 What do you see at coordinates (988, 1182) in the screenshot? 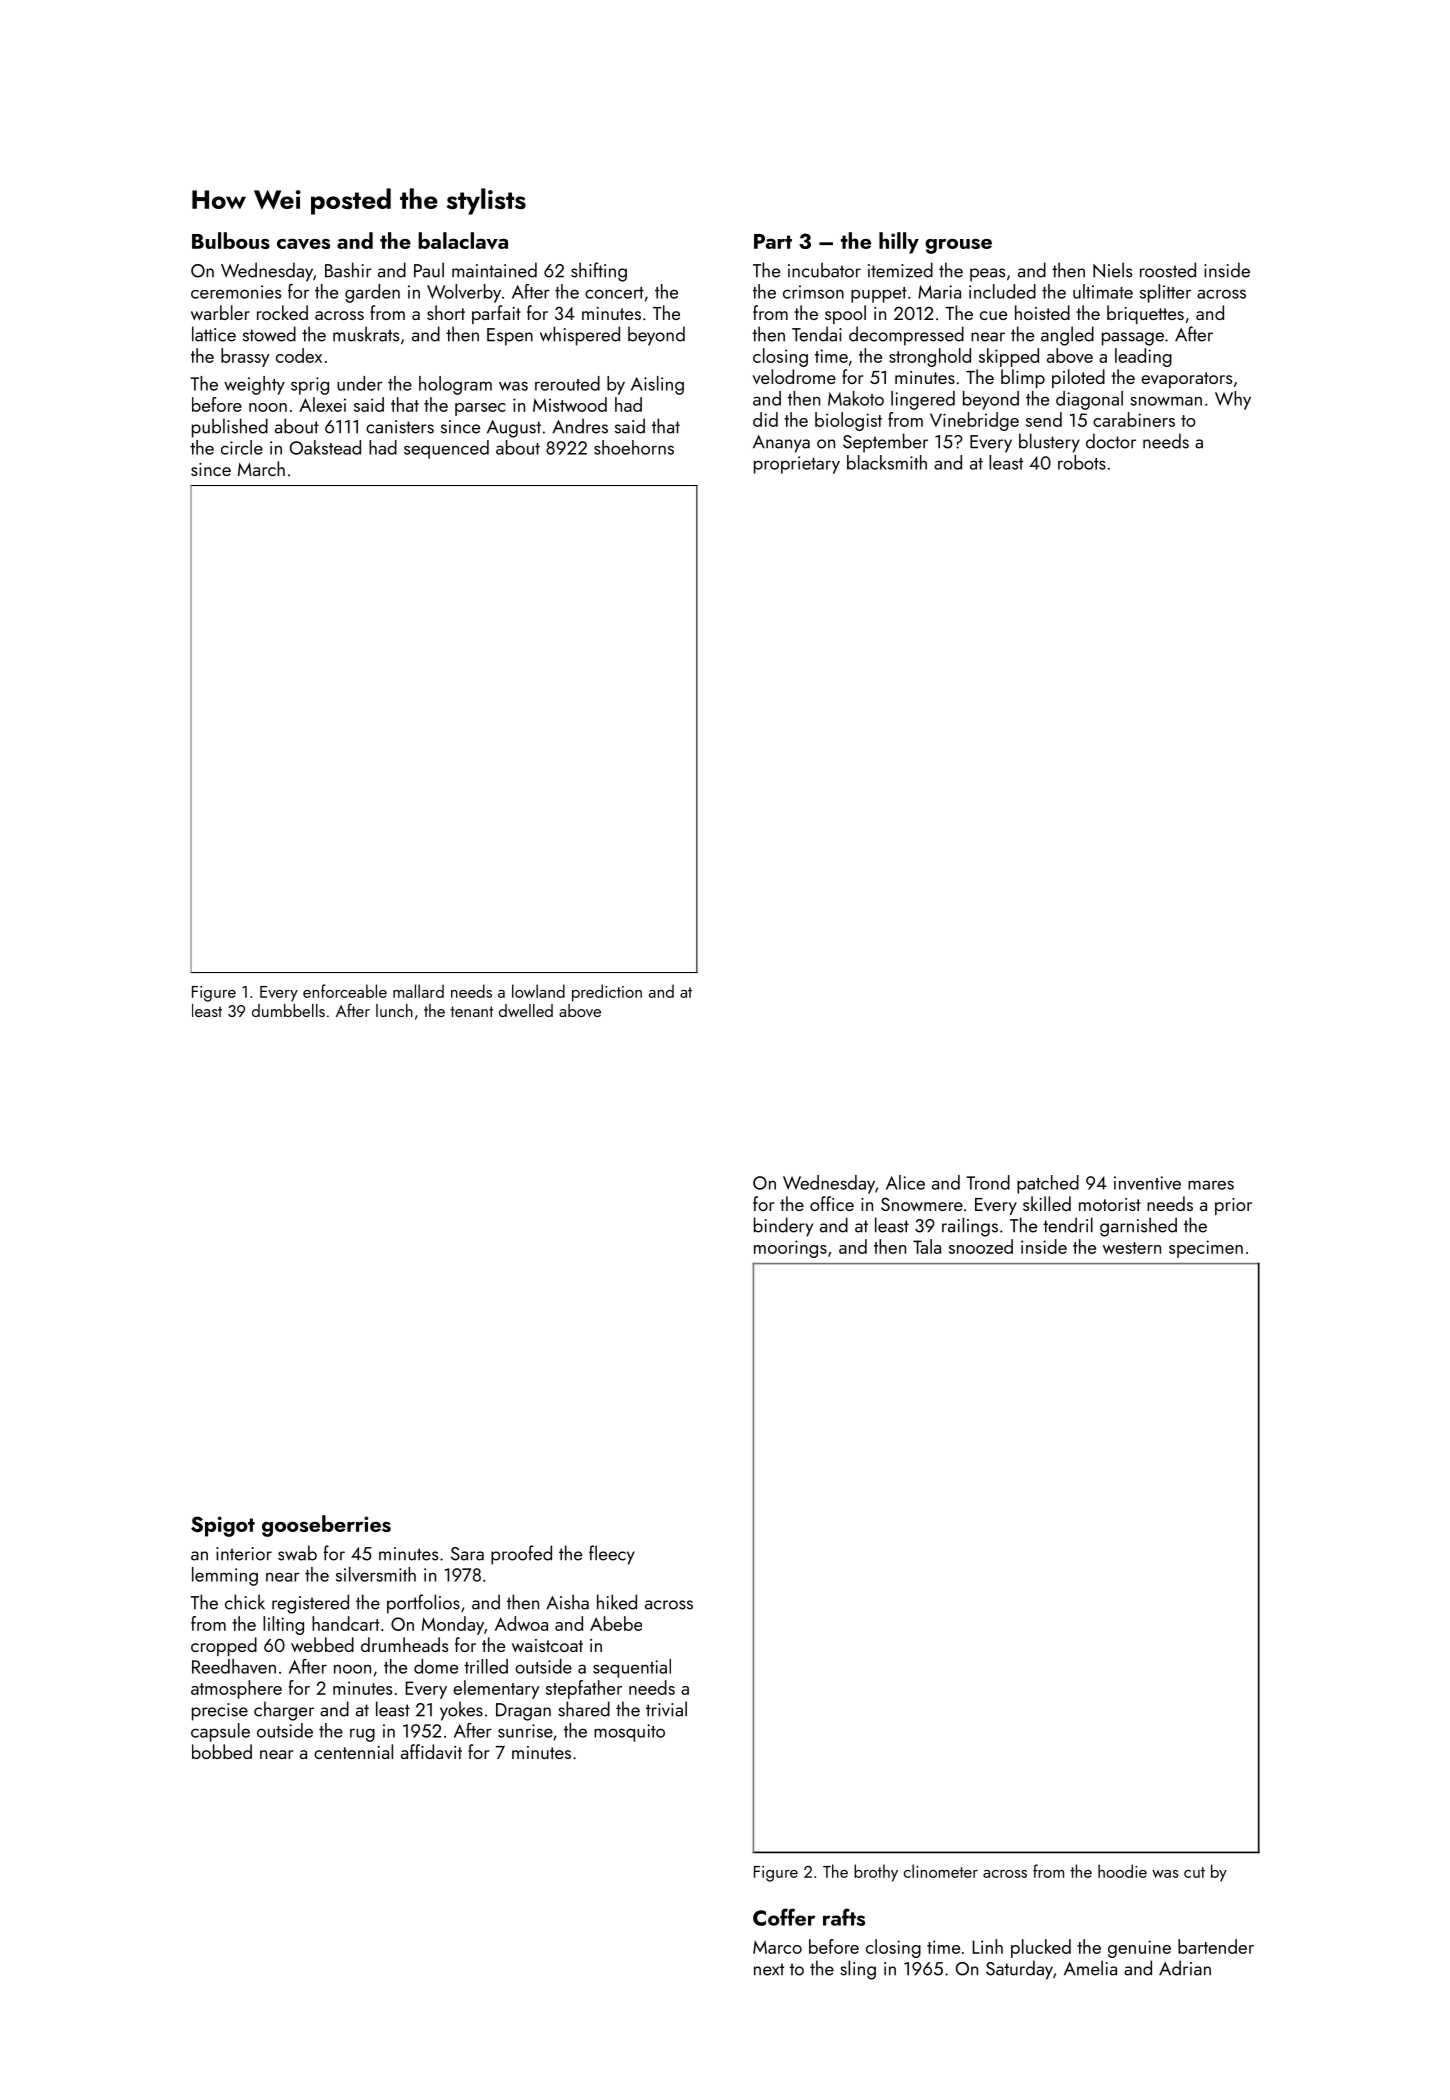
I see `Trond` at bounding box center [988, 1182].
